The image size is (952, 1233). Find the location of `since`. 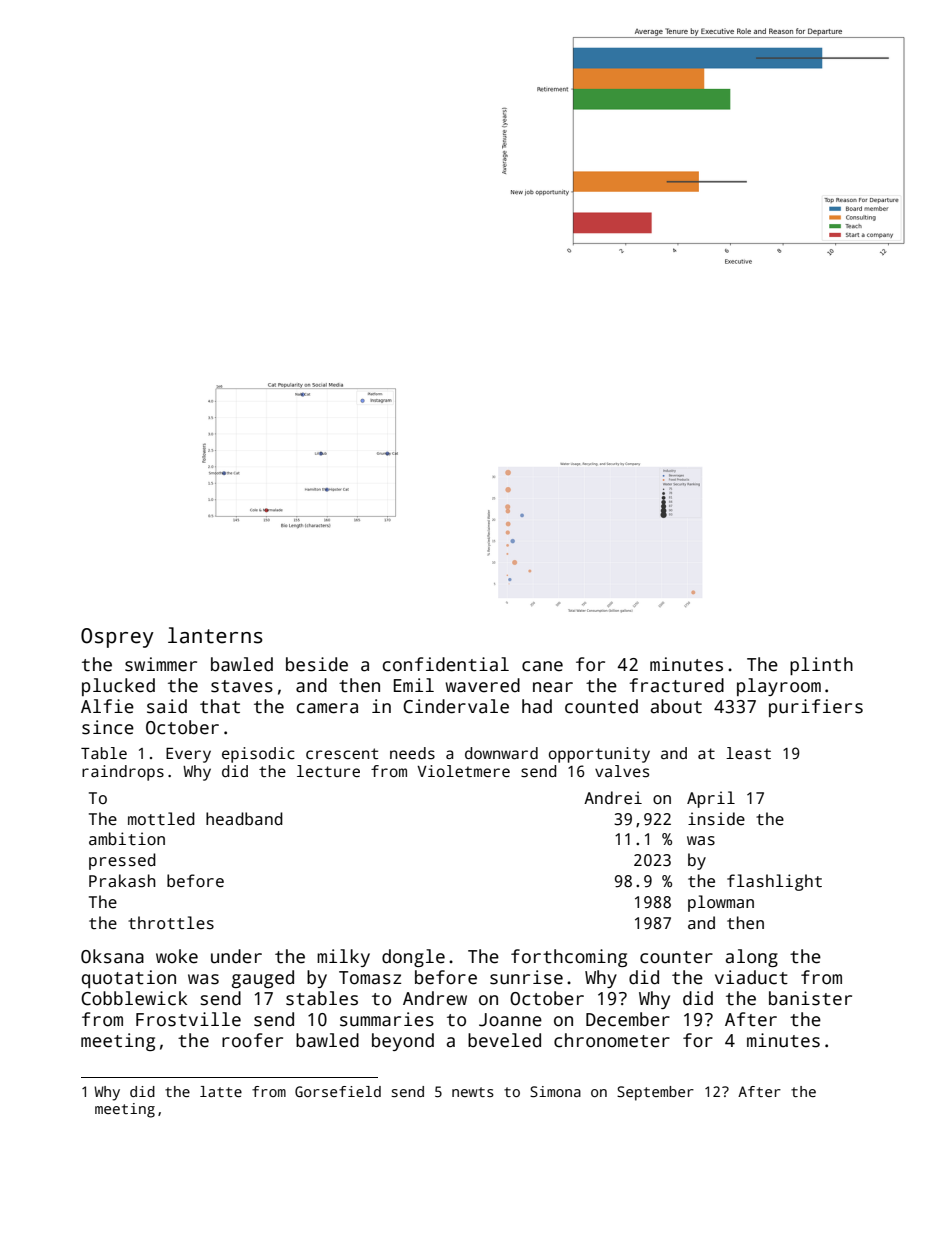

since is located at coordinates (108, 727).
